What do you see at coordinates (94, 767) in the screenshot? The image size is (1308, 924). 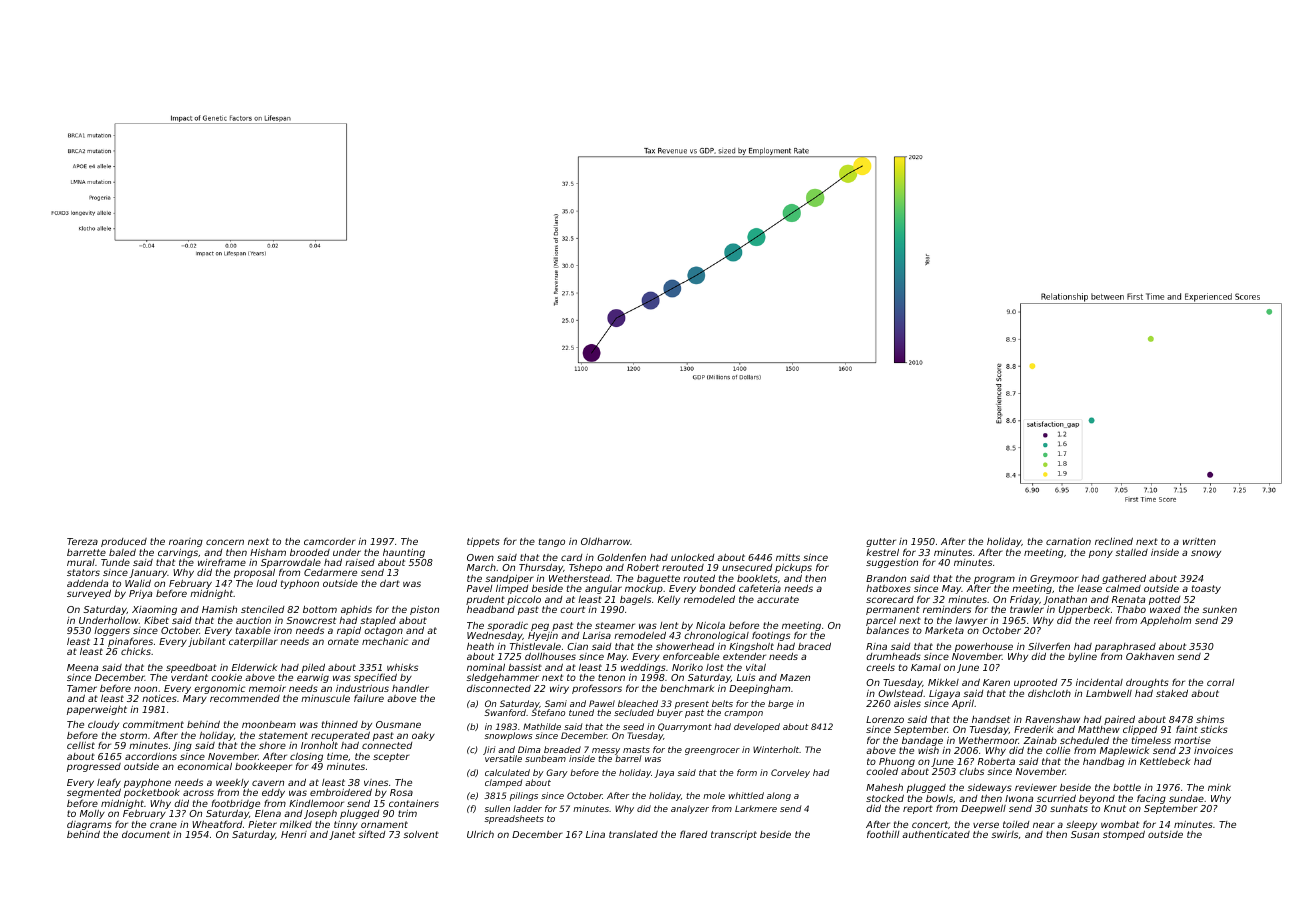 I see `progressed` at bounding box center [94, 767].
